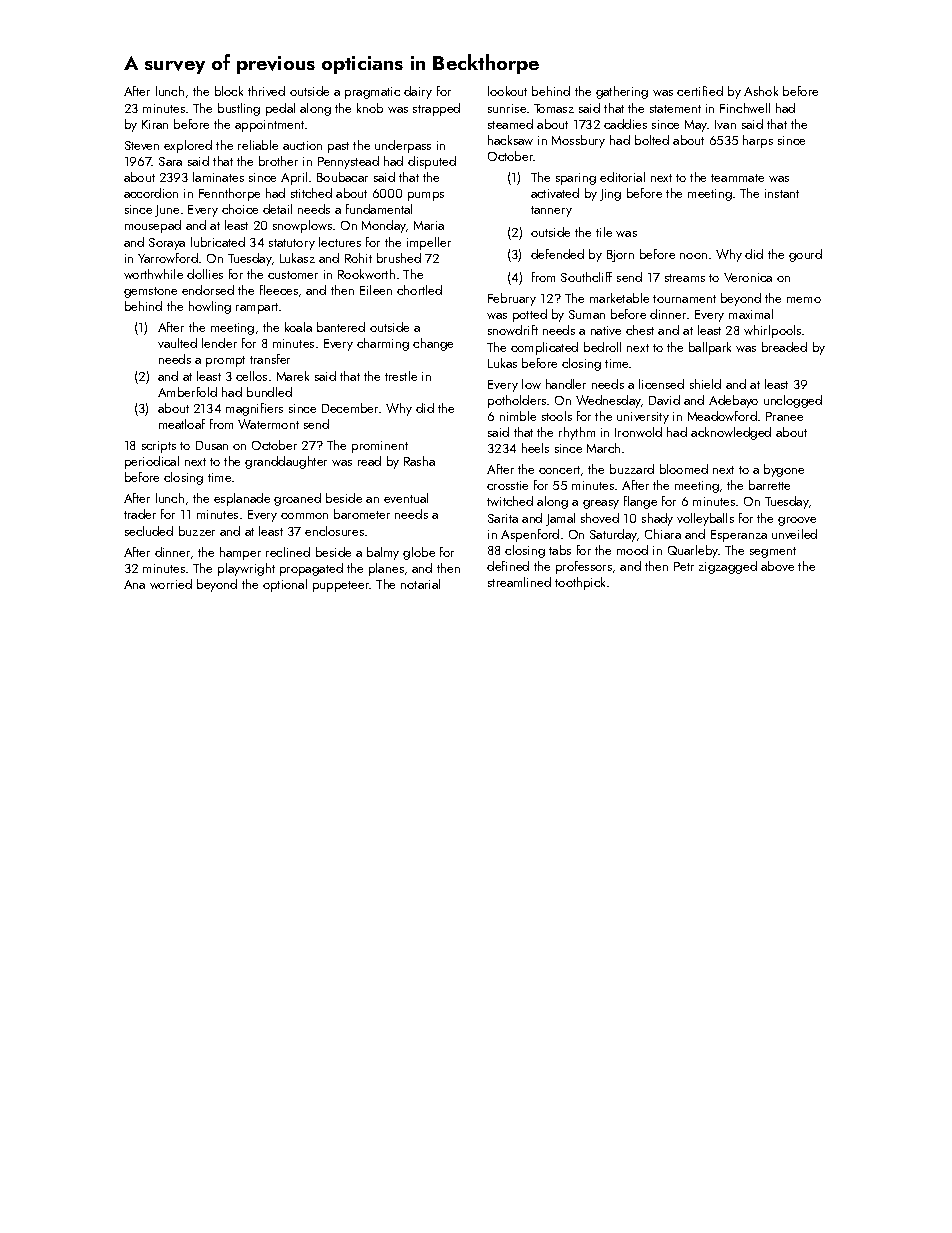 Image resolution: width=952 pixels, height=1233 pixels. What do you see at coordinates (512, 299) in the screenshot?
I see `February` at bounding box center [512, 299].
